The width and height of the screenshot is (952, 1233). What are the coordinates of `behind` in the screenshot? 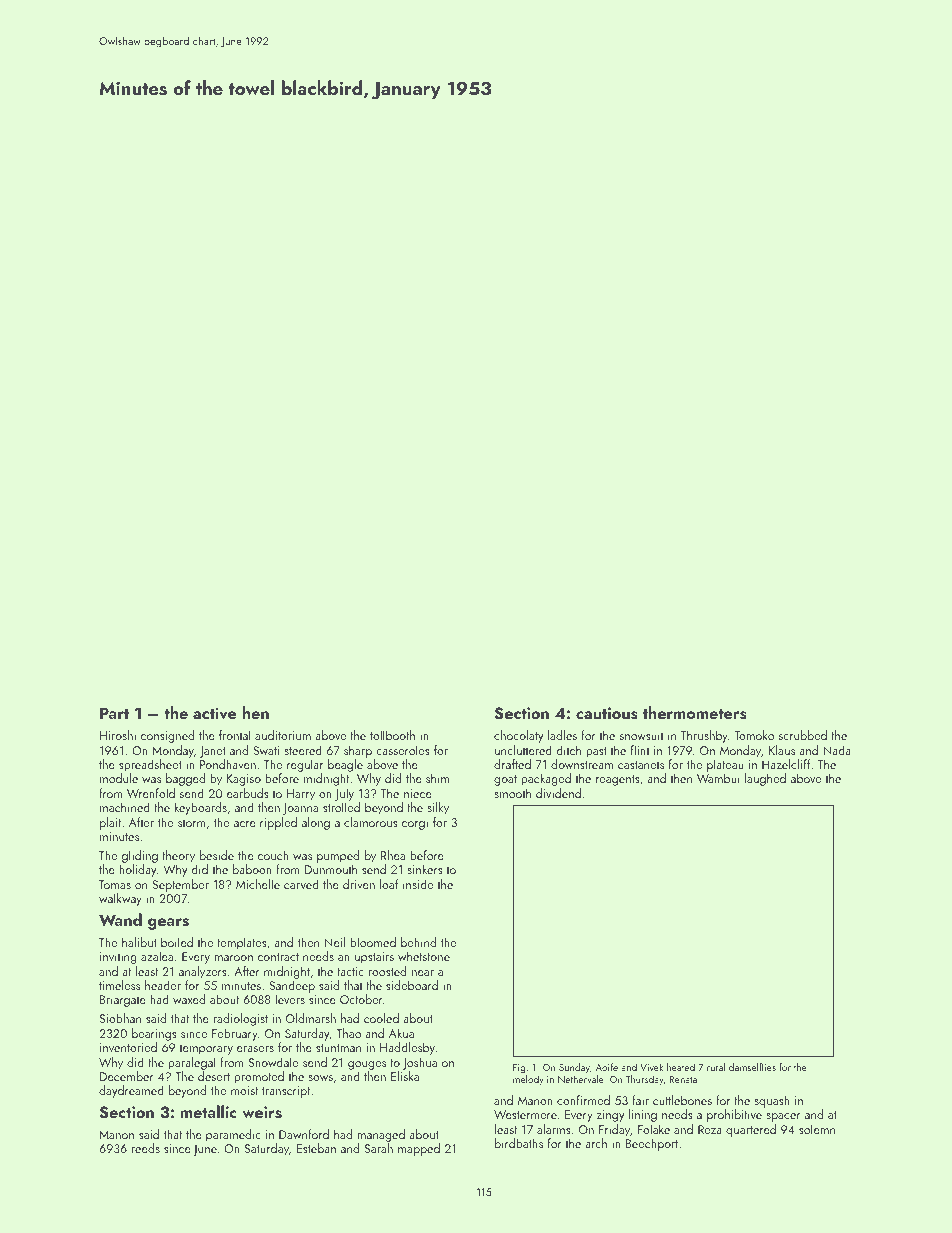 It's located at (418, 942).
